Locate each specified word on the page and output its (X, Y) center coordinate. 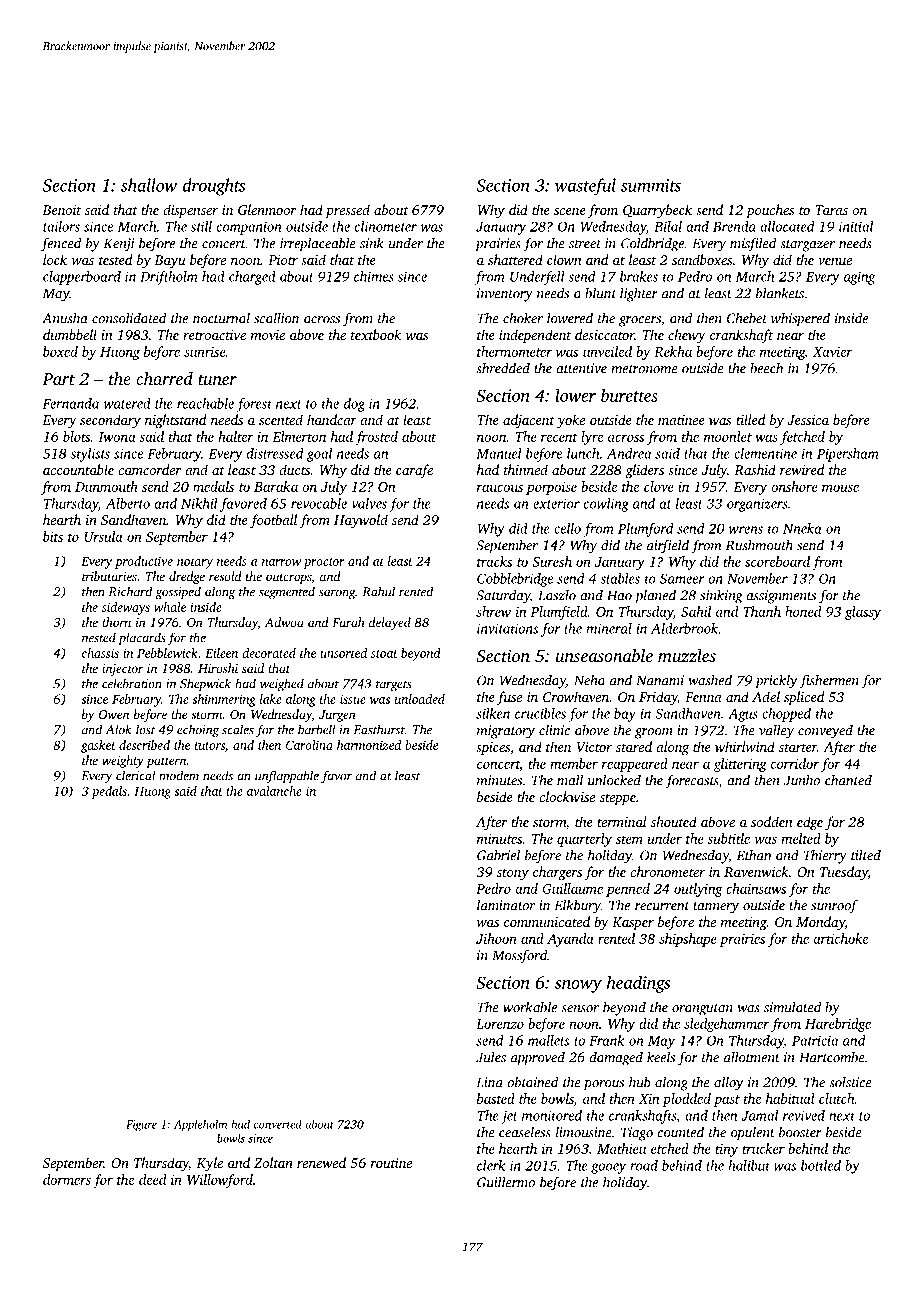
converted (278, 1124)
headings (638, 984)
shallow (149, 185)
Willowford (220, 1181)
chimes (374, 276)
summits (651, 185)
